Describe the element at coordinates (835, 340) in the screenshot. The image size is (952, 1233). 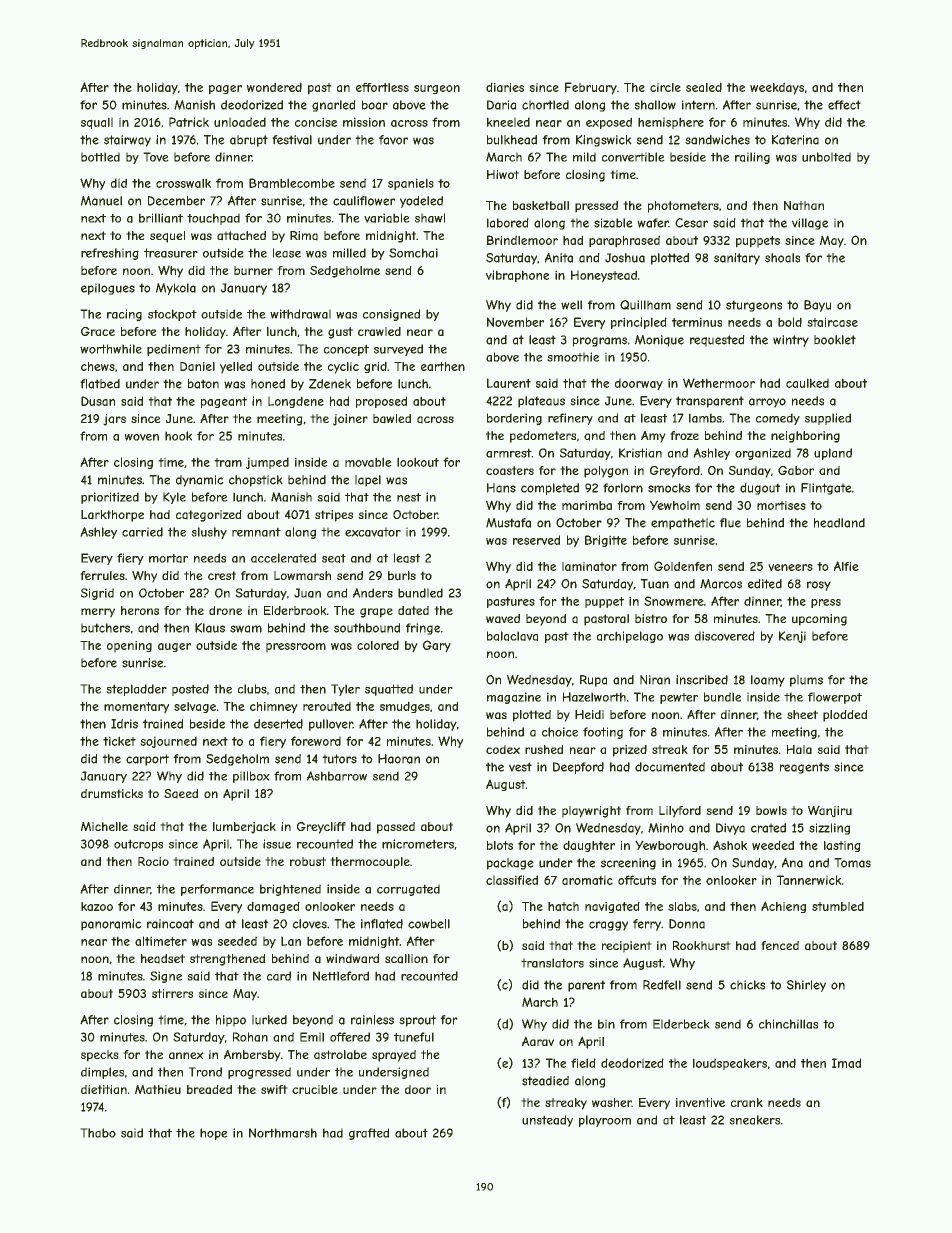
I see `booklet` at that location.
